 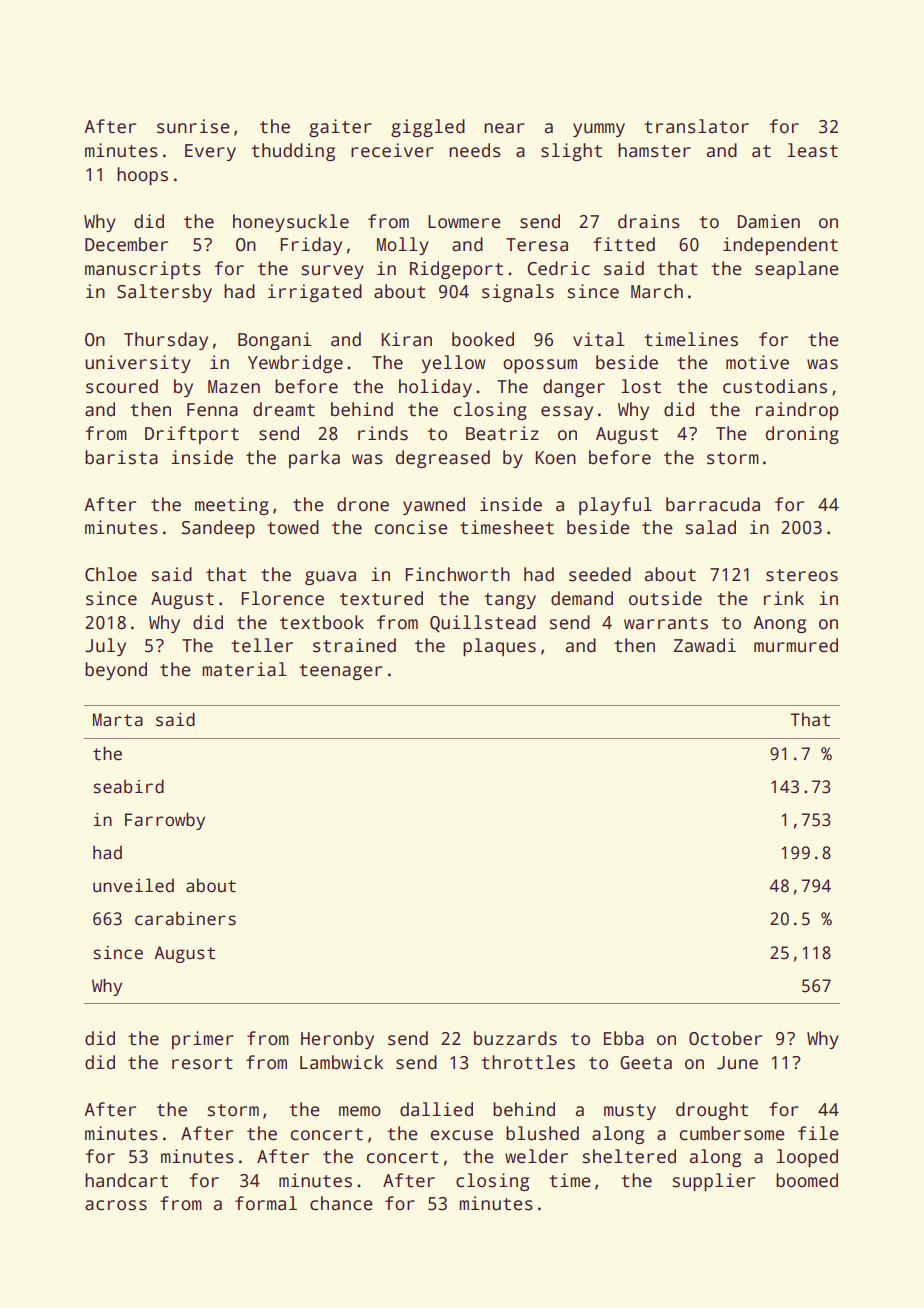 I want to click on Sandeep, so click(x=218, y=529).
